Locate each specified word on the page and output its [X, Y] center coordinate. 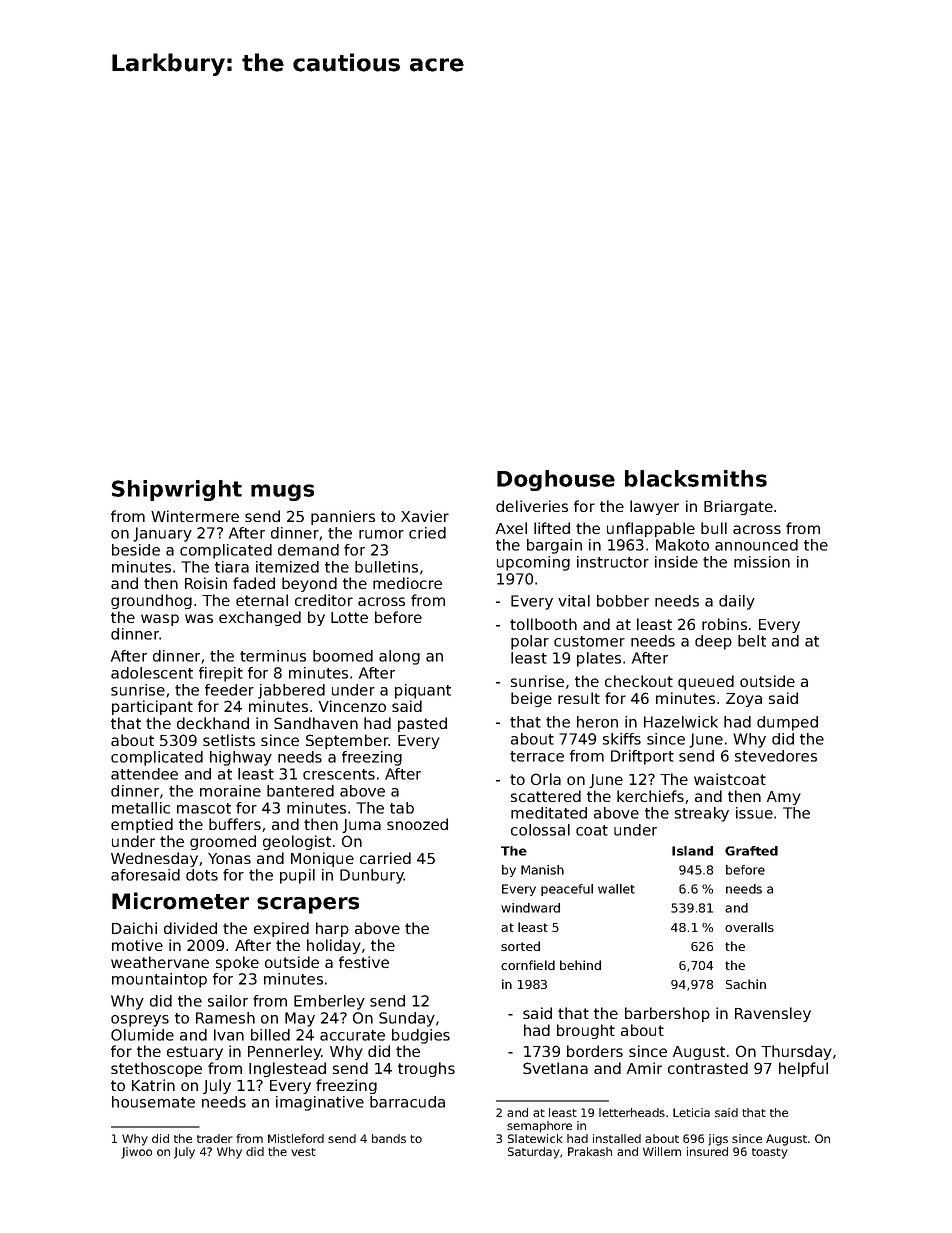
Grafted [751, 851]
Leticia [691, 1112]
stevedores [776, 756]
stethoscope [156, 1069]
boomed [343, 656]
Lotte [349, 617]
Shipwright [177, 490]
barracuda [407, 1102]
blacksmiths [696, 478]
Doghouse [556, 480]
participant [152, 707]
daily [737, 602]
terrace [537, 756]
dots [202, 875]
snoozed [417, 824]
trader [215, 1138]
